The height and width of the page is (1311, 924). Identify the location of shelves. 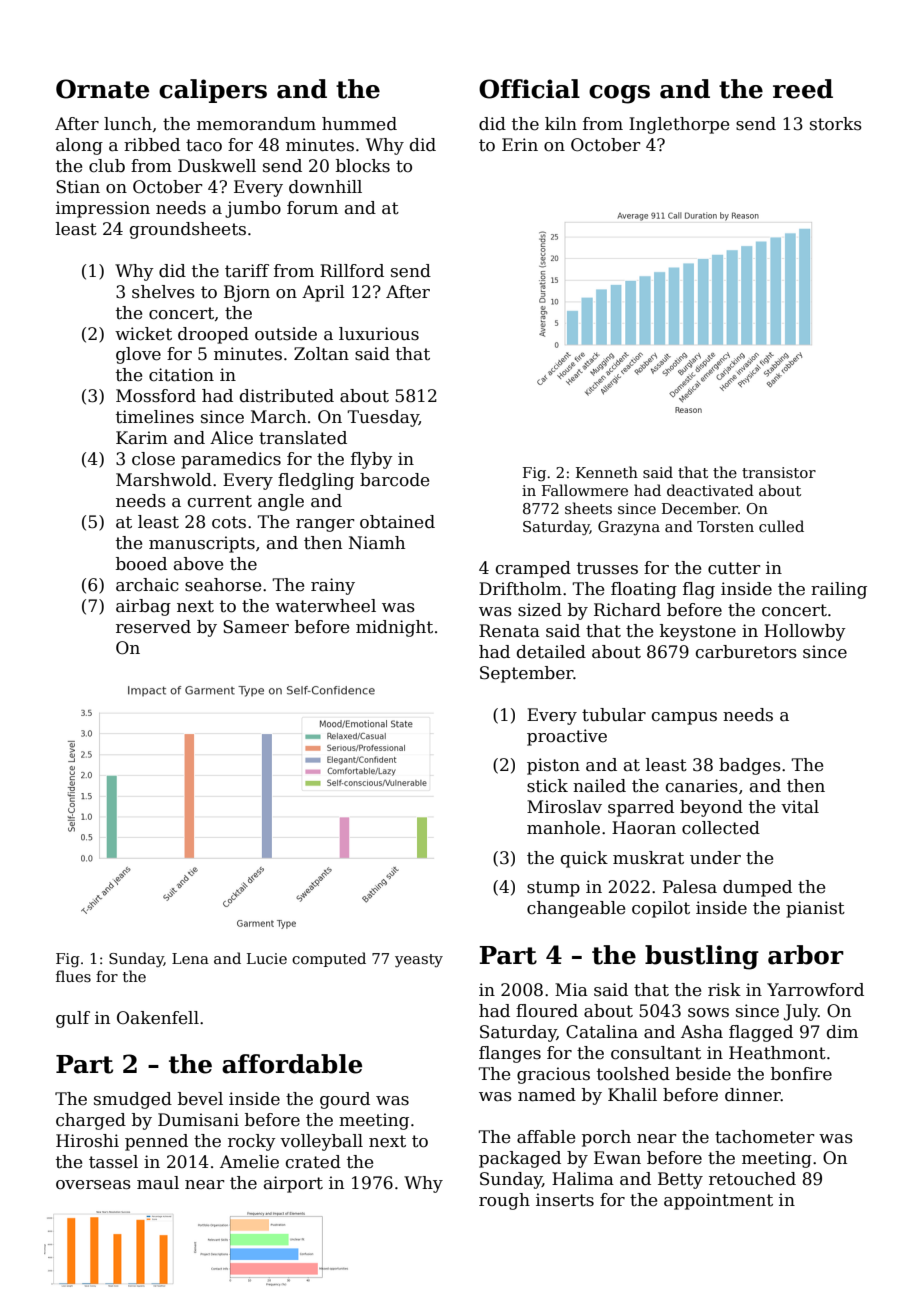
(163, 292).
